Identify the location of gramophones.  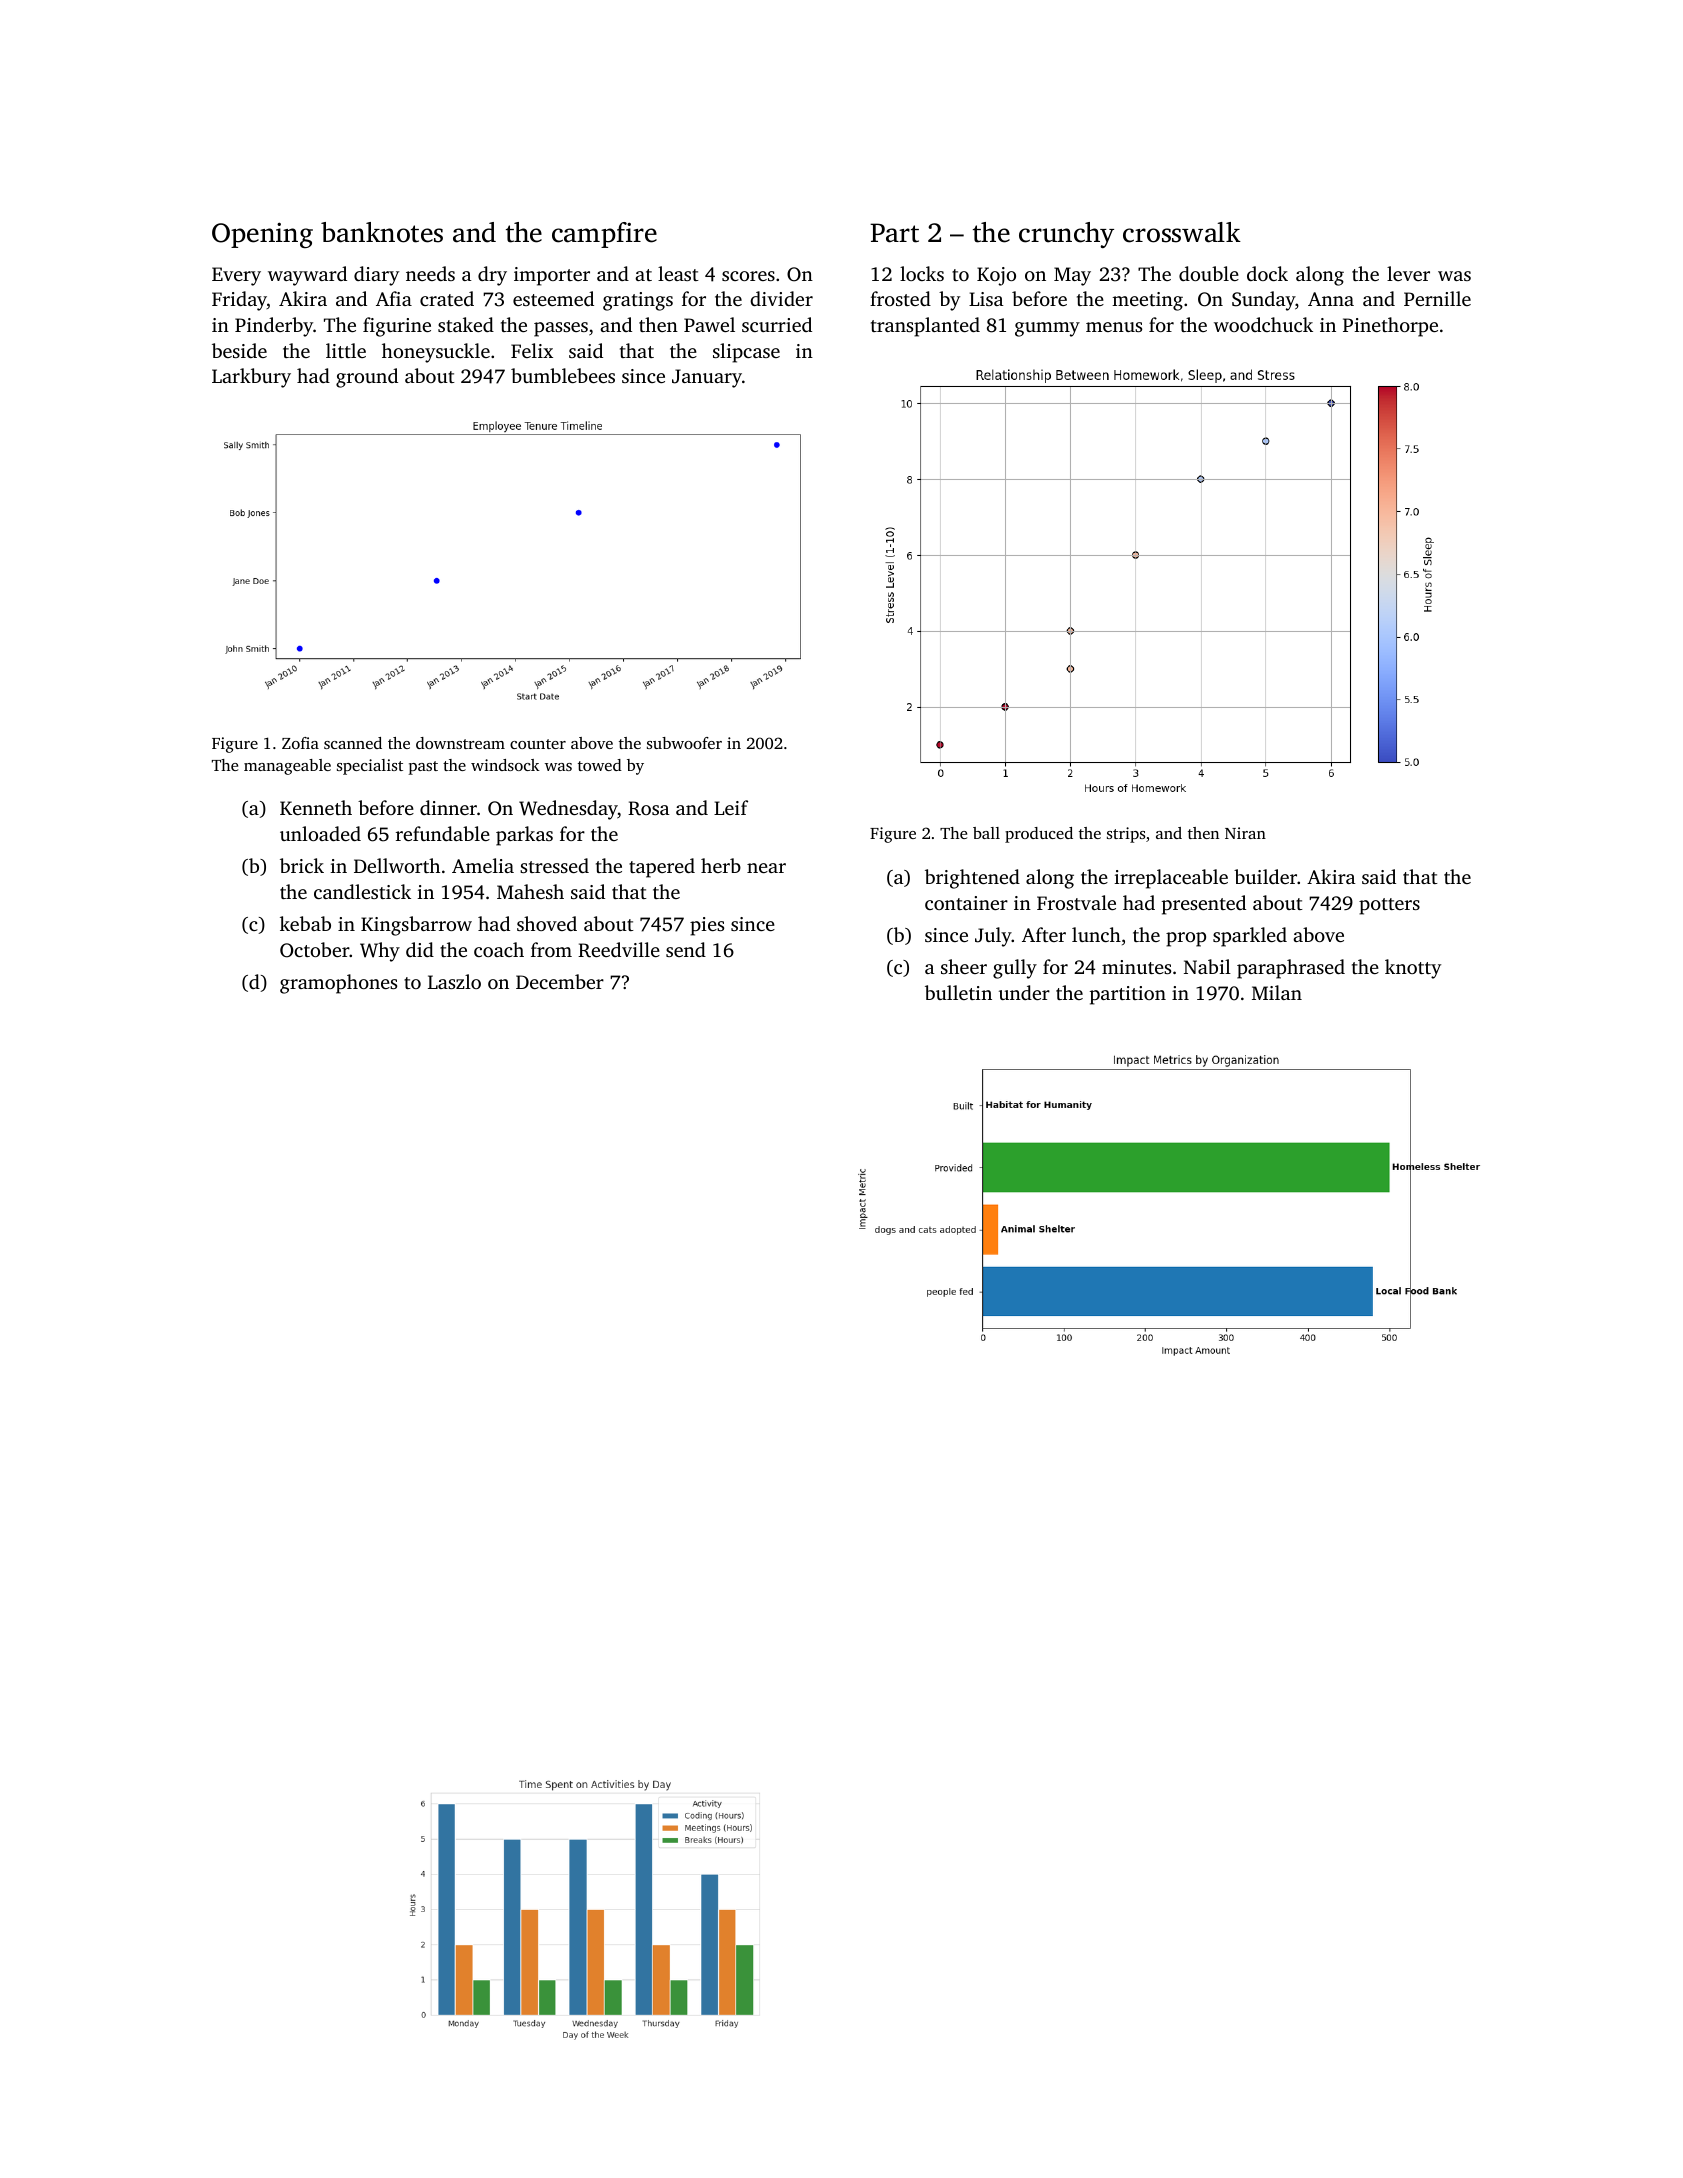
(338, 984).
